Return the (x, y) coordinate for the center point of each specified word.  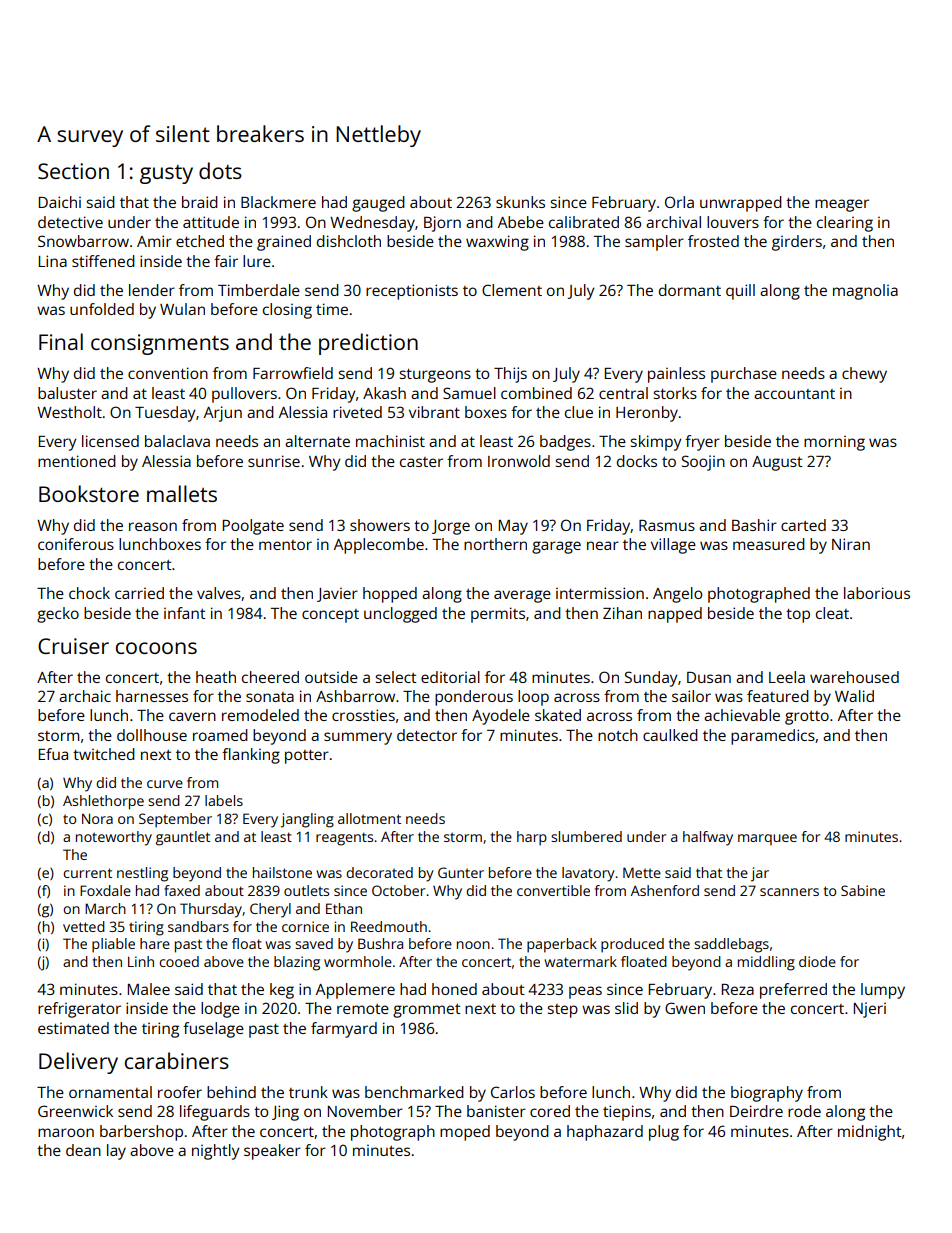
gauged (378, 204)
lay (116, 1152)
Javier (337, 595)
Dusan (709, 677)
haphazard (605, 1133)
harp (532, 838)
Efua (53, 754)
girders (797, 243)
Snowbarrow (83, 241)
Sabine (863, 890)
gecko (58, 615)
